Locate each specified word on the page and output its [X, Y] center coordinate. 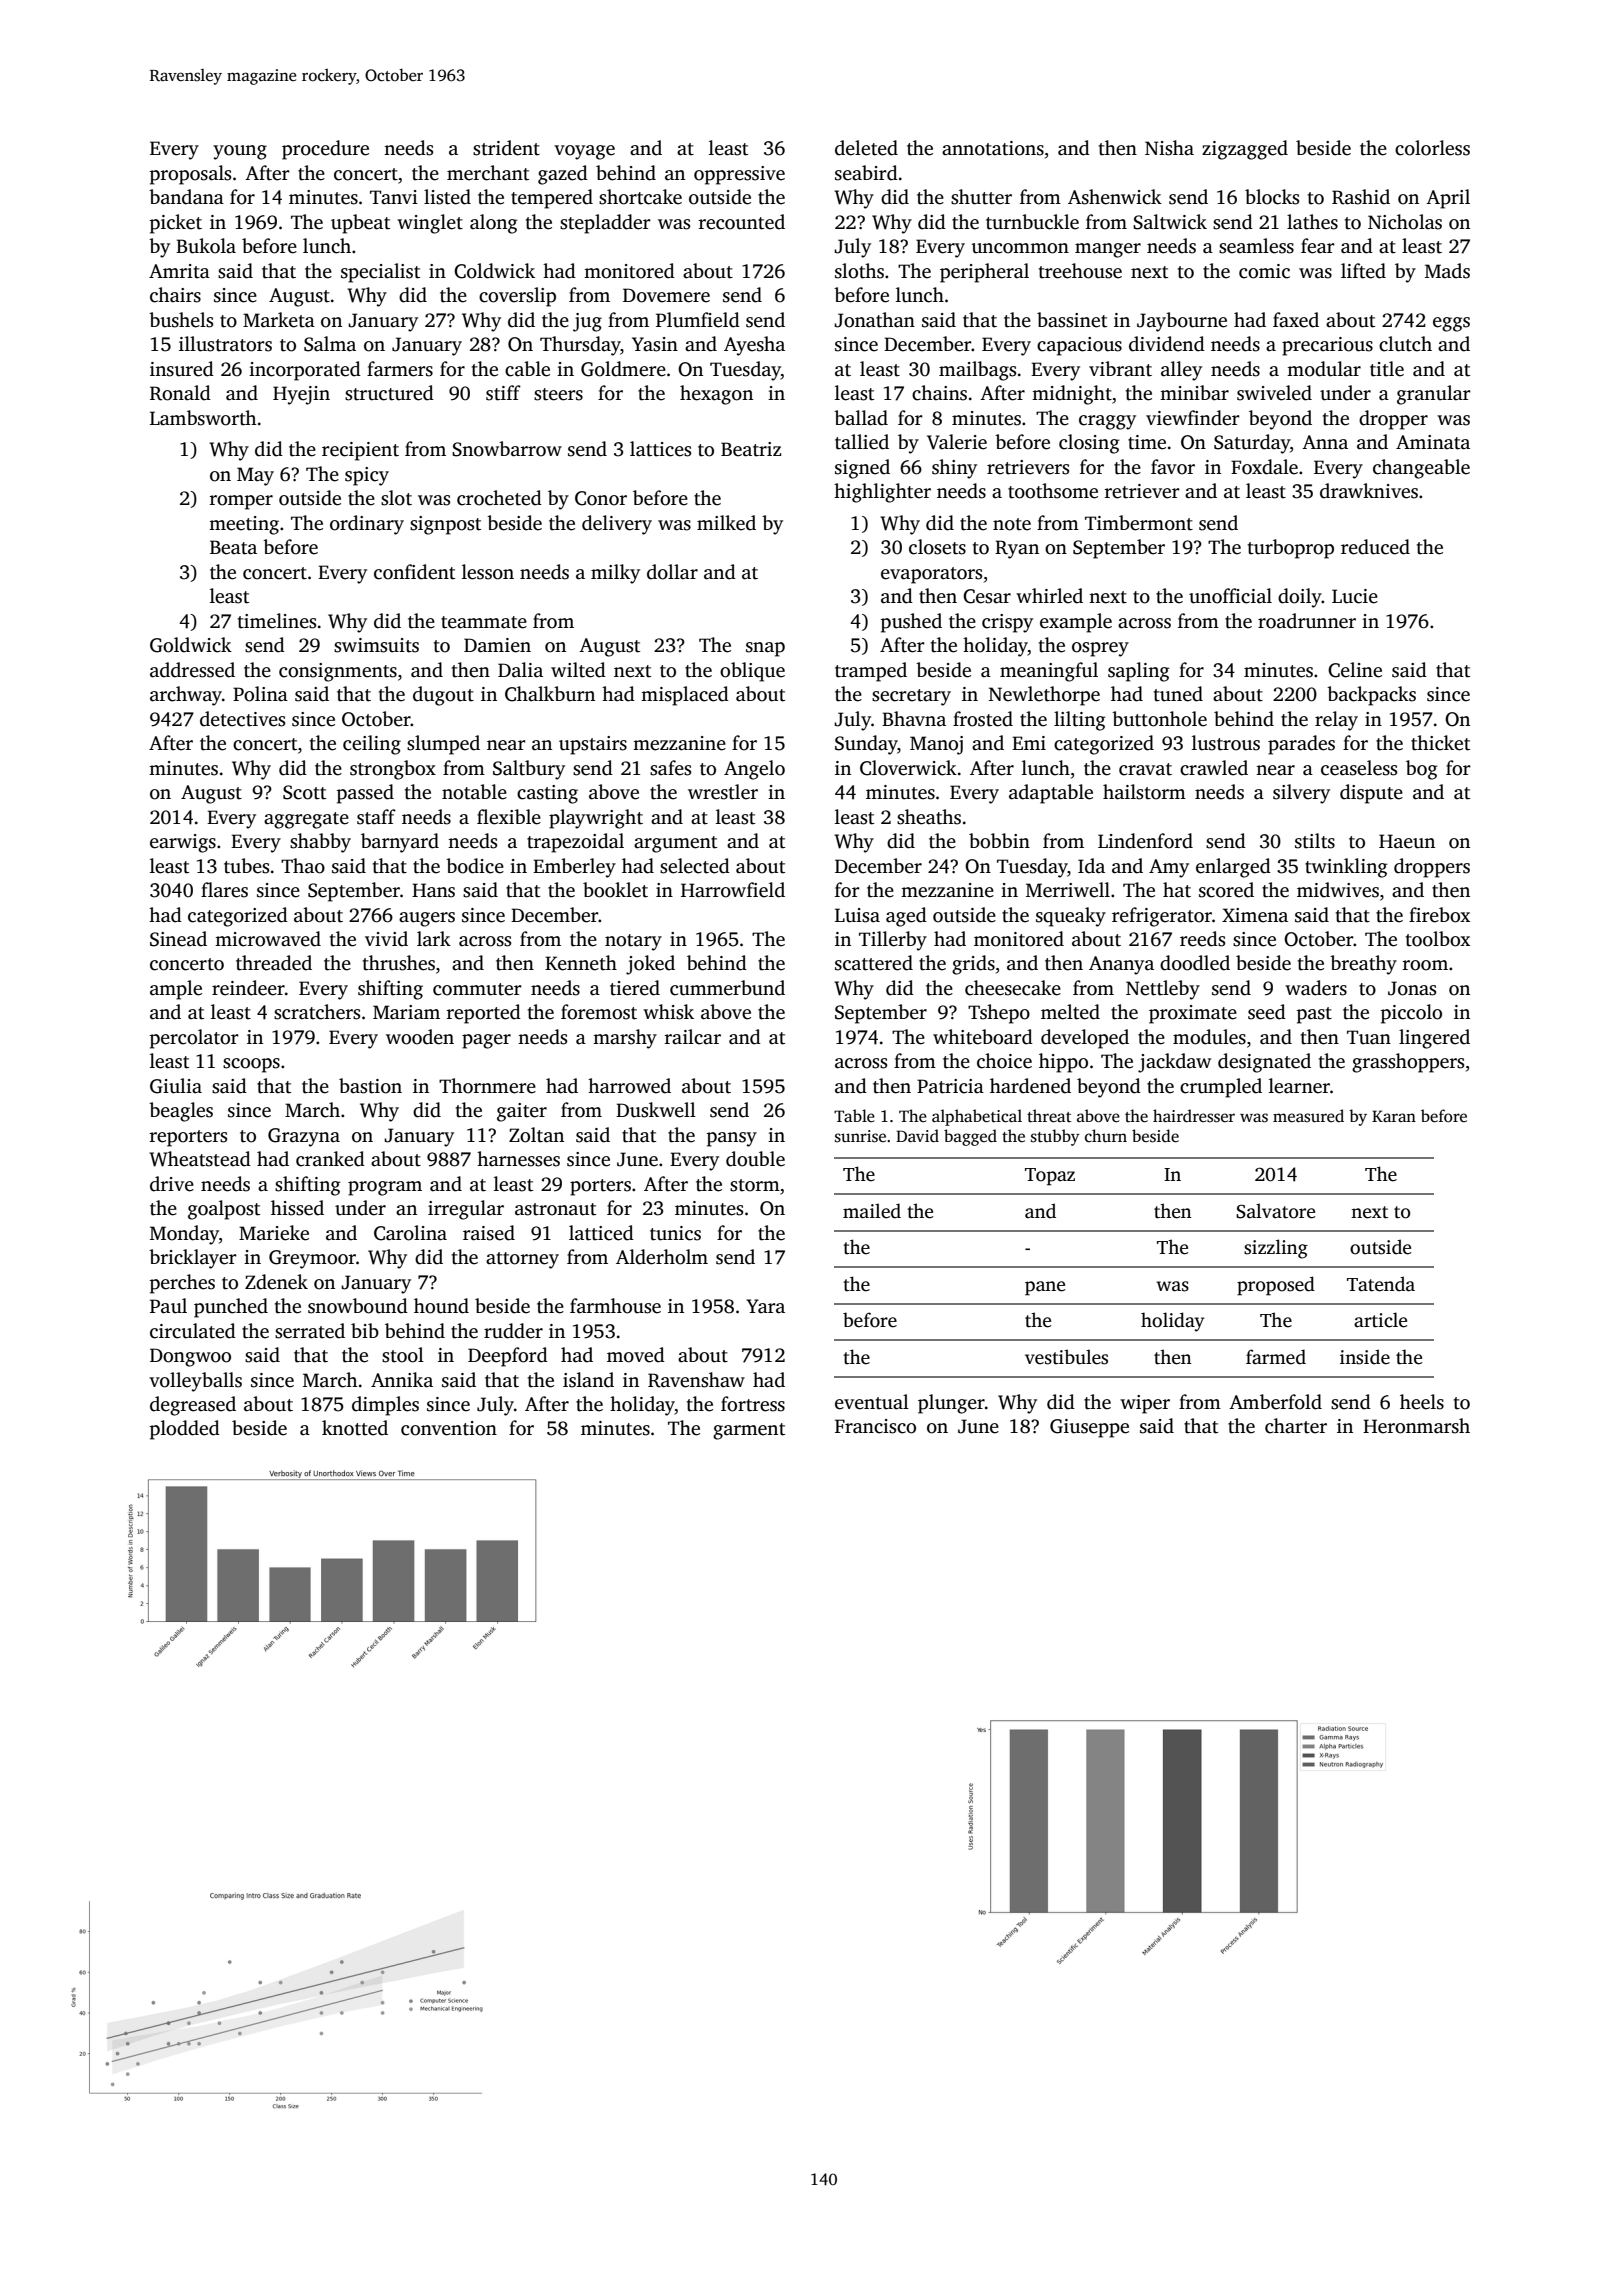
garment [749, 1431]
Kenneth [581, 963]
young [240, 152]
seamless [1256, 246]
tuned [1178, 694]
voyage [584, 152]
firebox [1439, 915]
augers [427, 919]
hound [441, 1306]
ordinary [367, 525]
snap [765, 649]
